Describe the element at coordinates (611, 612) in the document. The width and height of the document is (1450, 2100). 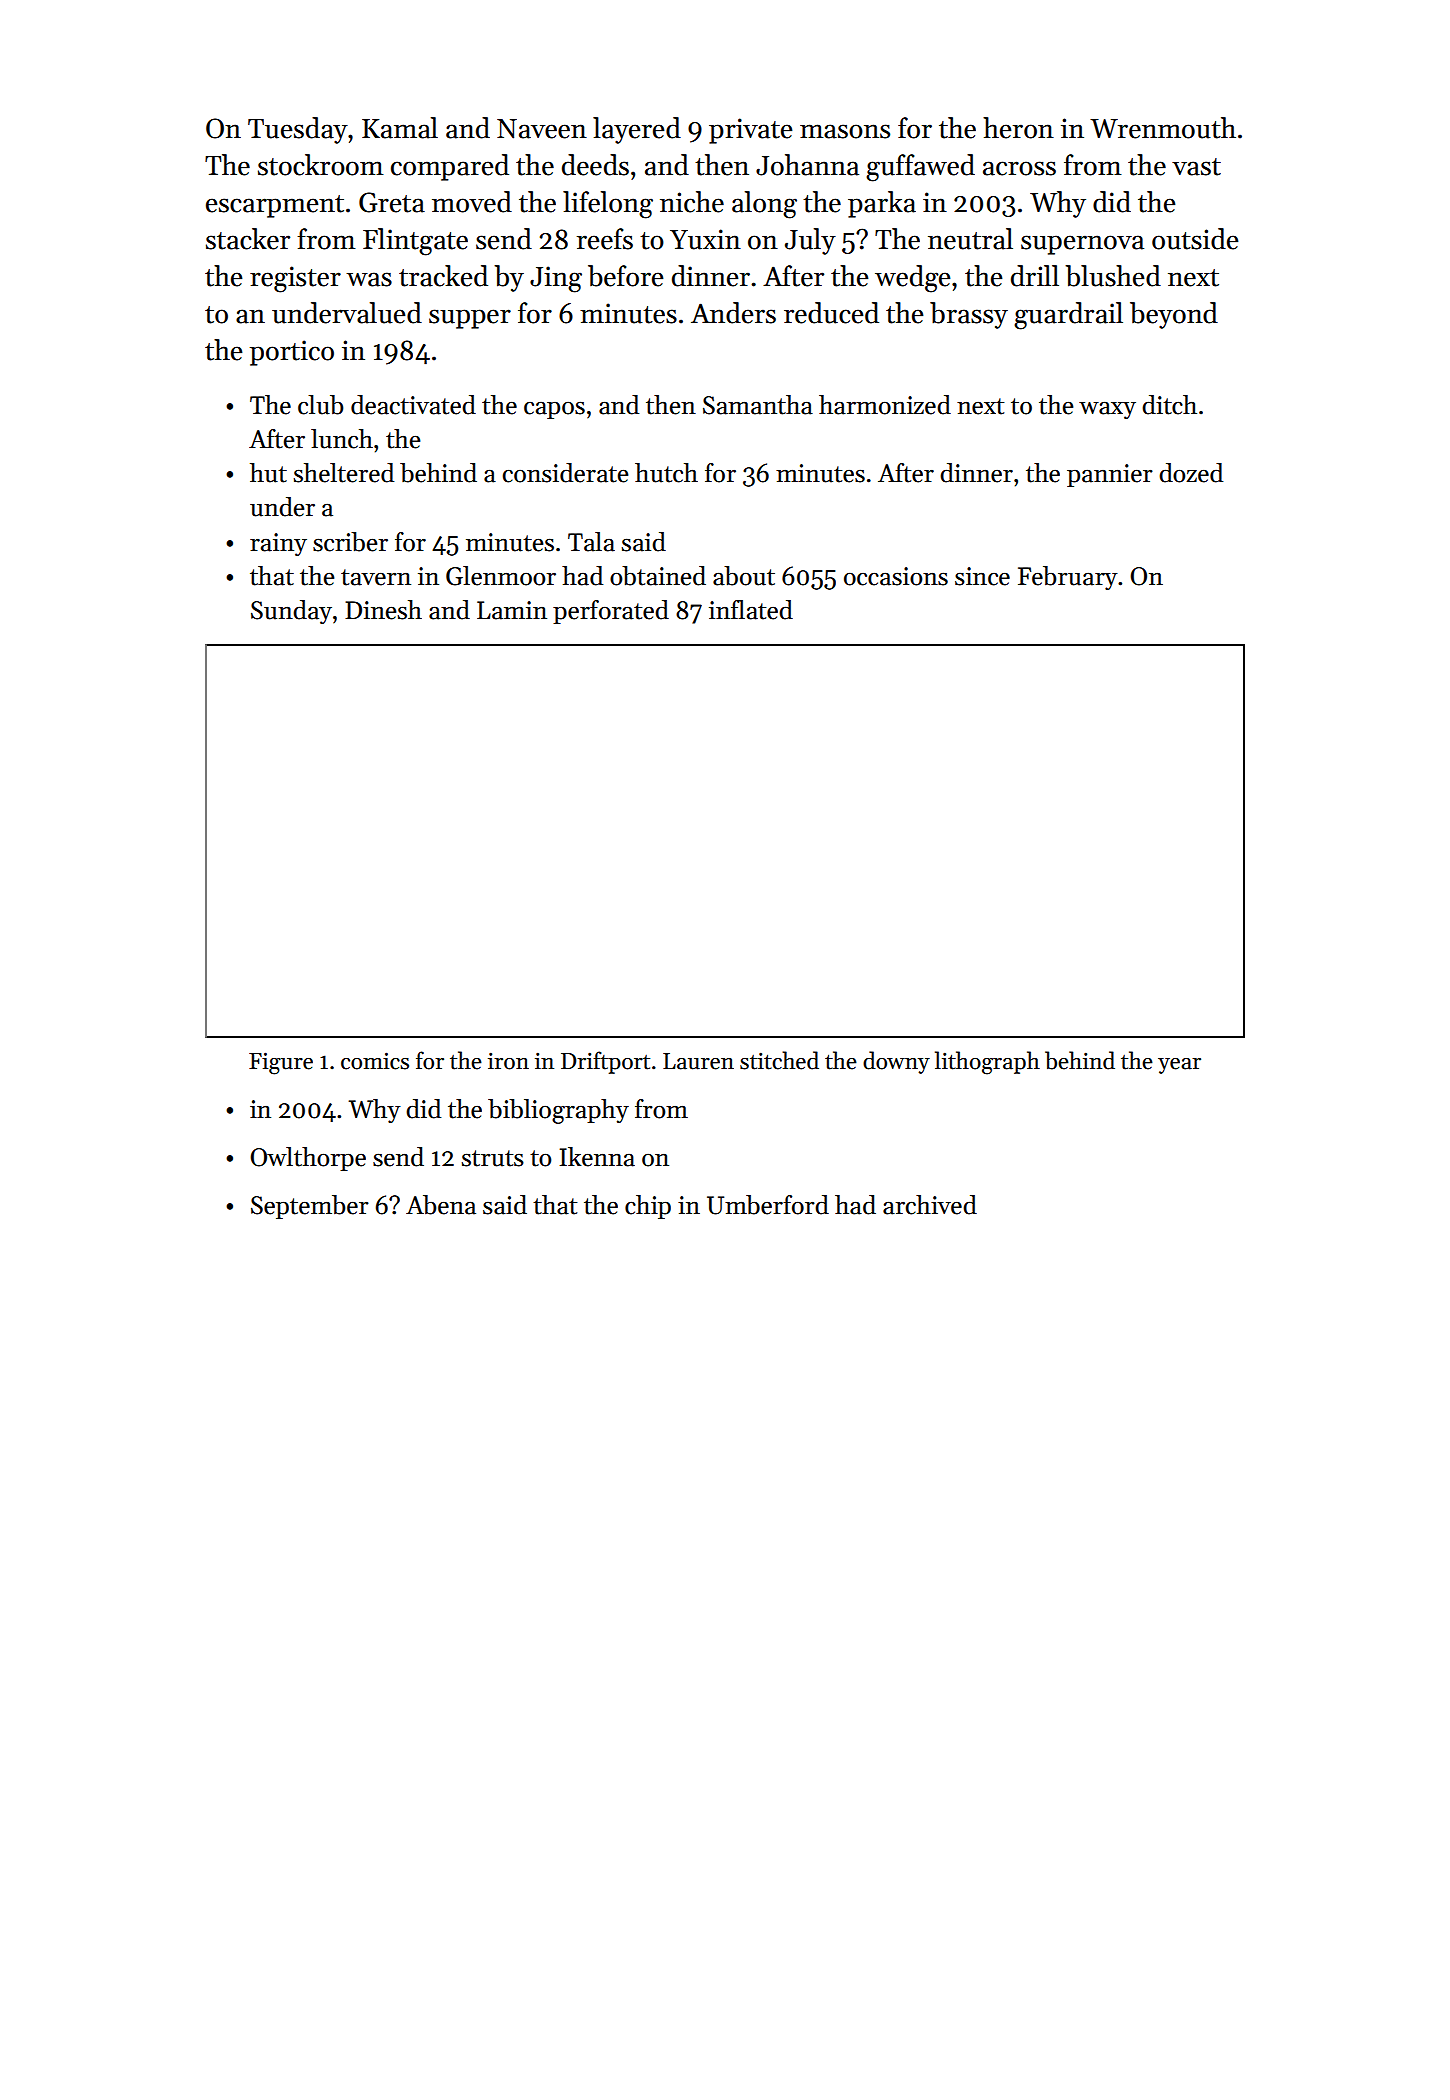
I see `perforated` at that location.
